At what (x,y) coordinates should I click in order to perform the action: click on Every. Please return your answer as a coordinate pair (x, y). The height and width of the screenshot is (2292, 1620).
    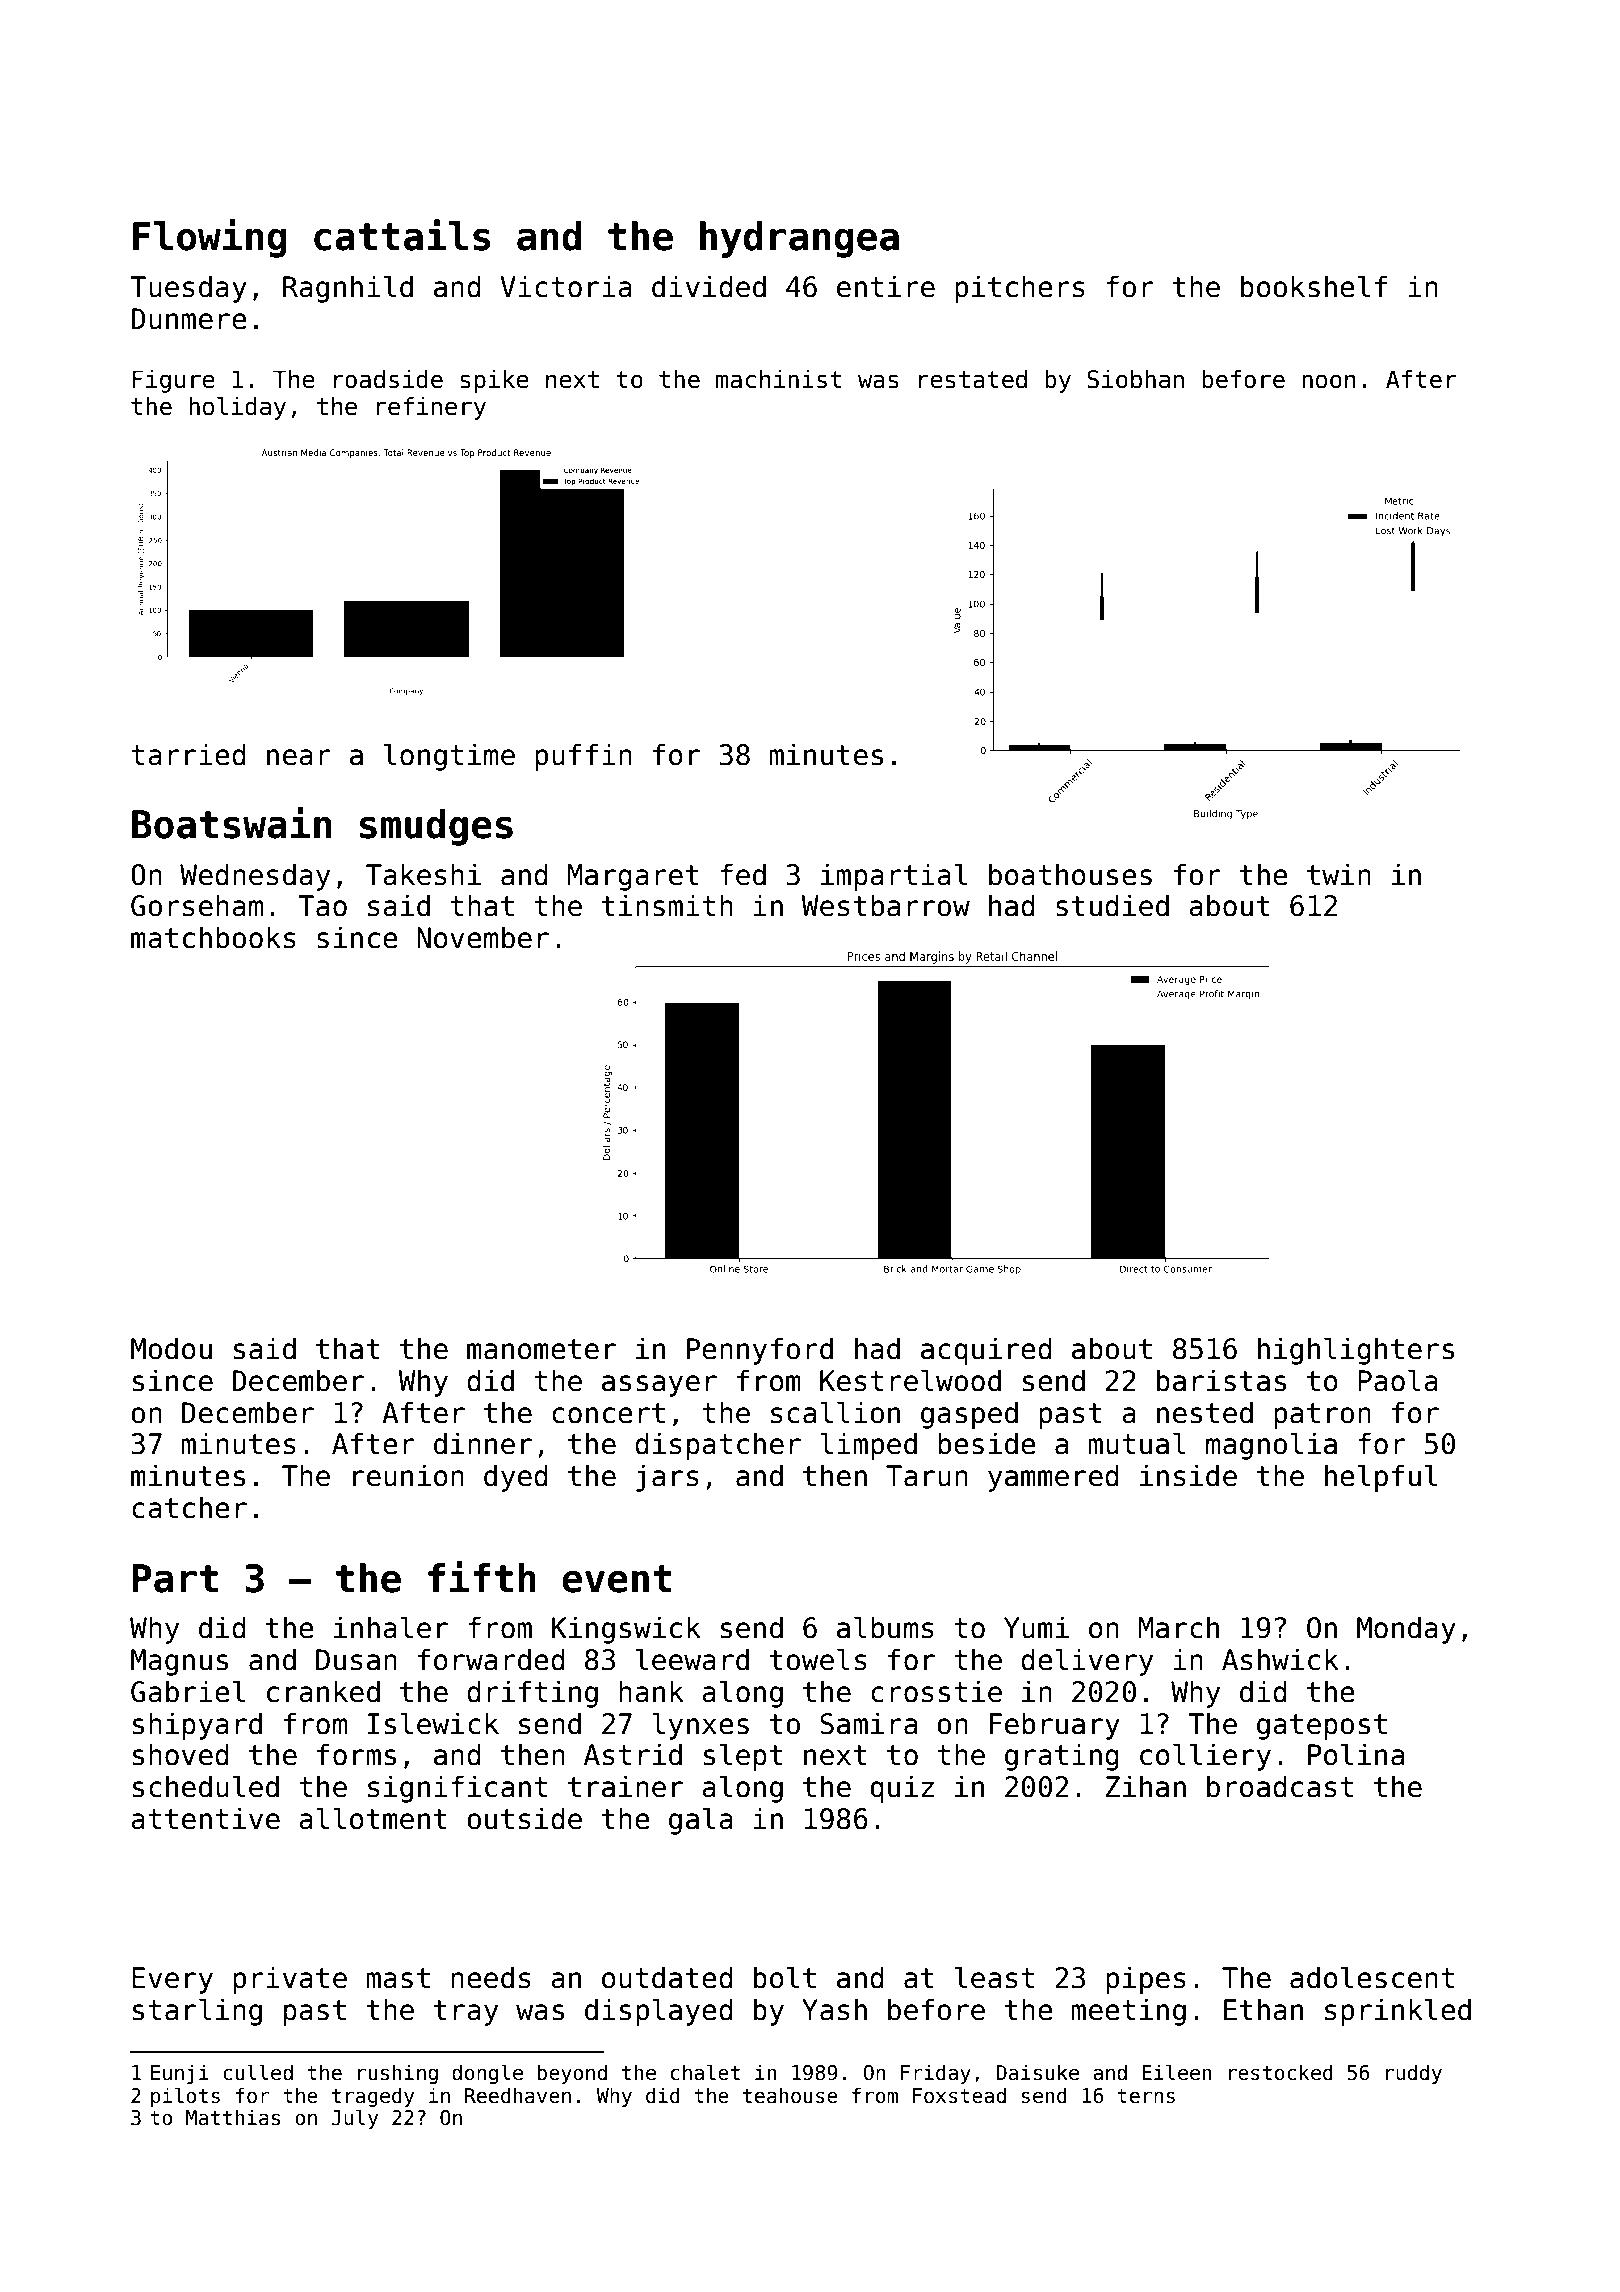
    Looking at the image, I should click on (172, 1980).
